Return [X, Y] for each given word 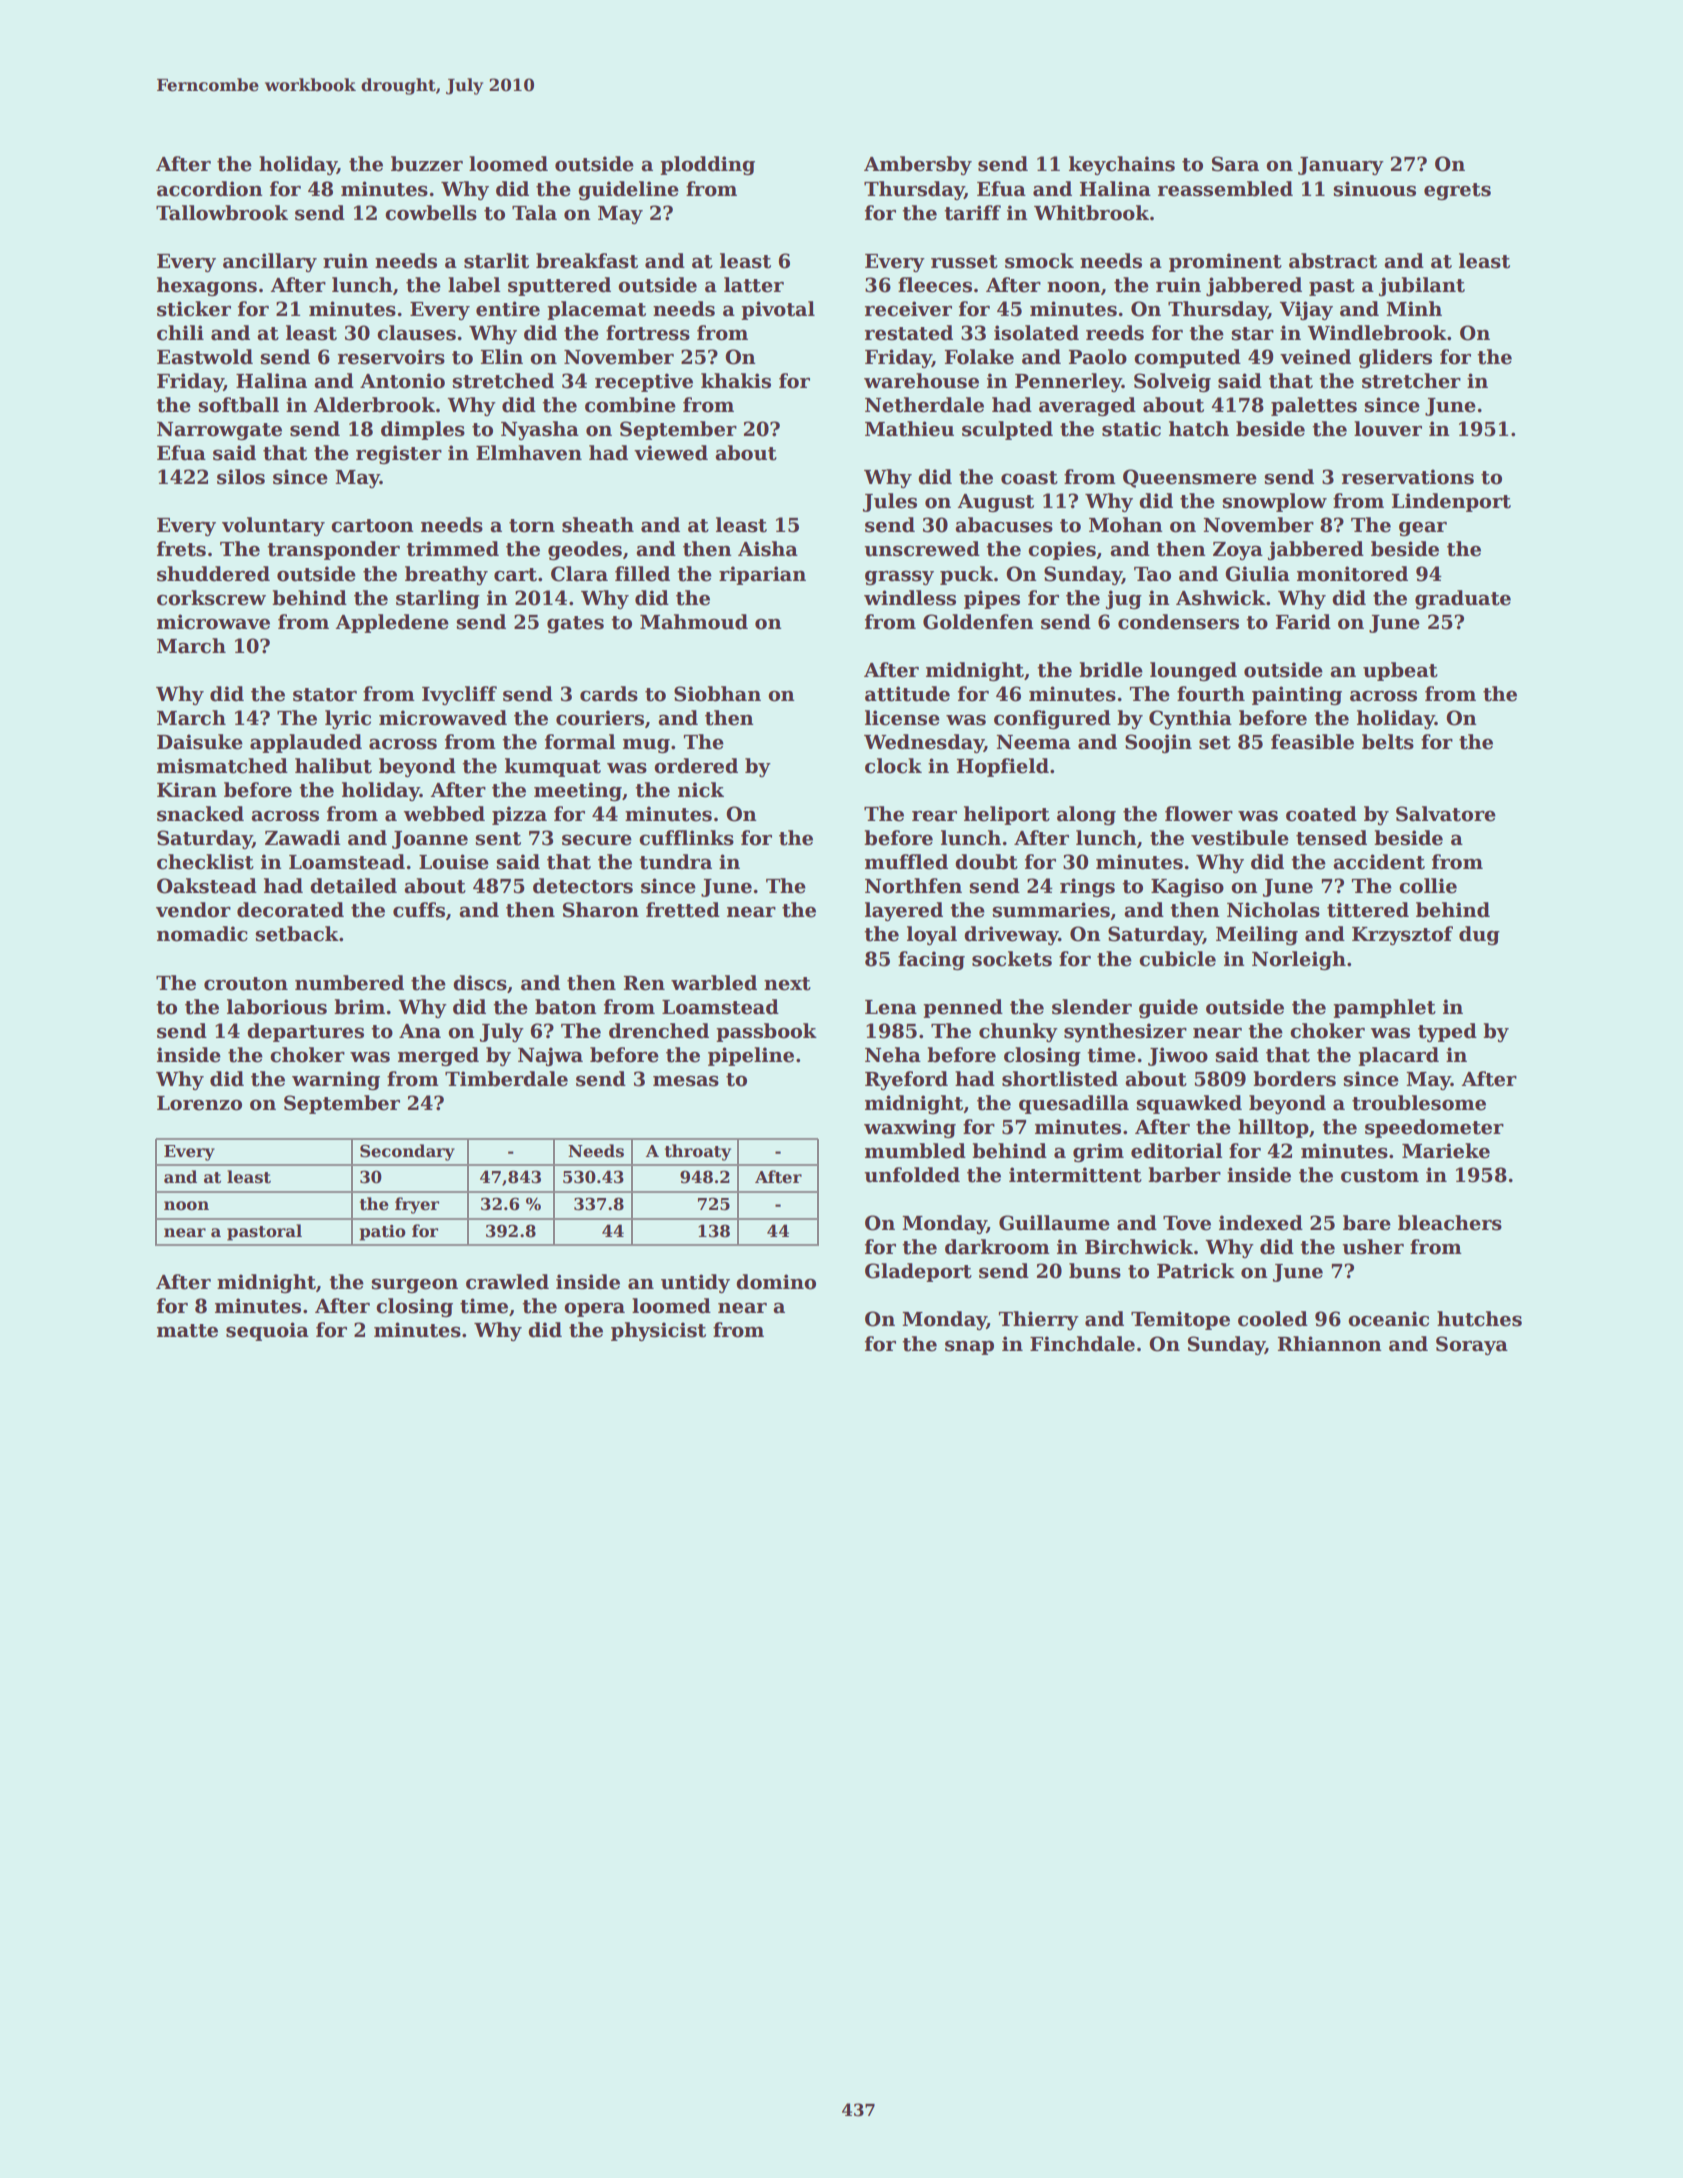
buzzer [427, 164]
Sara [1235, 164]
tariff [972, 213]
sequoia [267, 1331]
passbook [766, 1032]
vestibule [1240, 838]
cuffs [419, 910]
